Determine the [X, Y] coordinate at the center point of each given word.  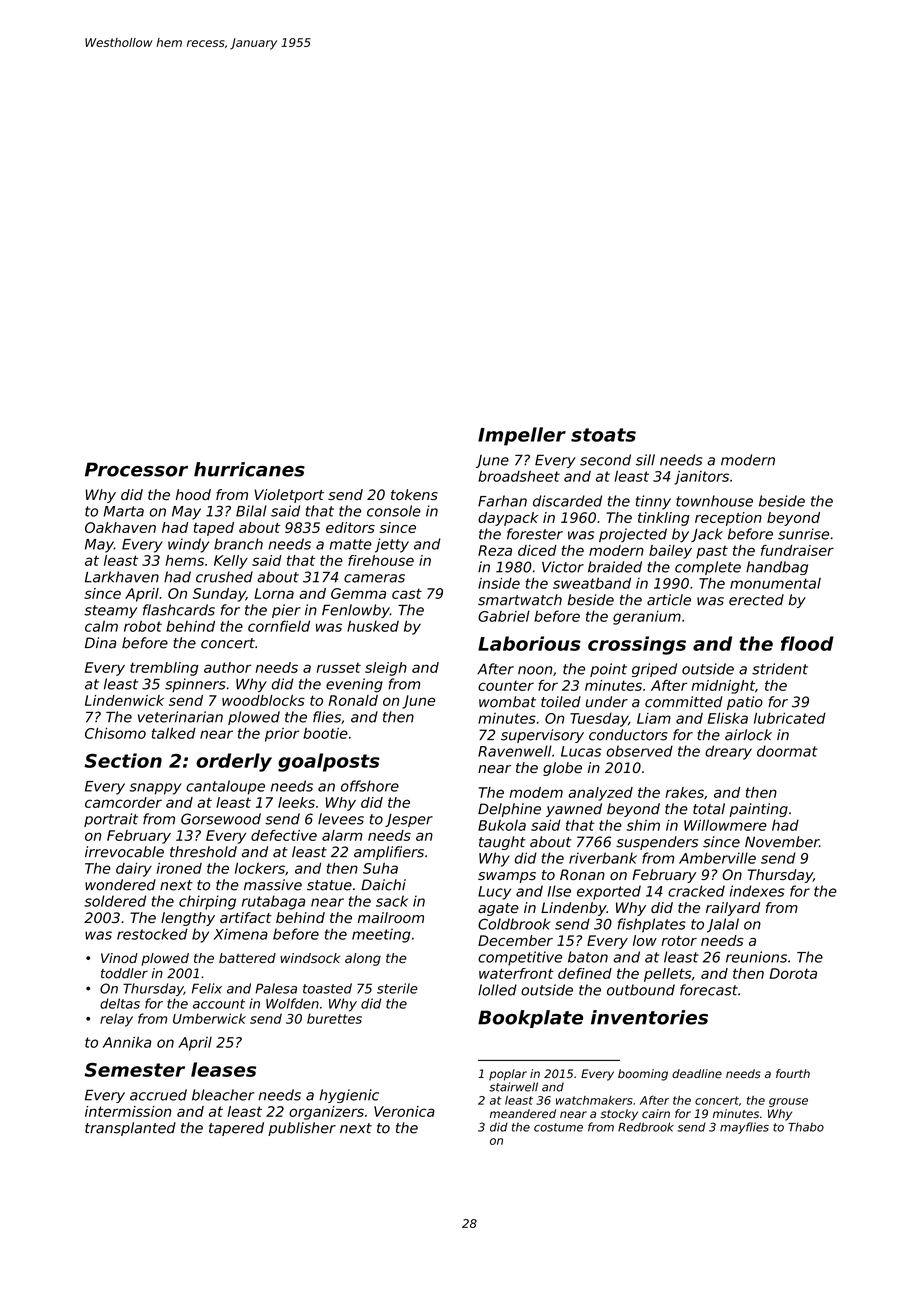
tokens [414, 495]
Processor [136, 469]
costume [558, 1127]
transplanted [130, 1129]
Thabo [806, 1127]
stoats [603, 435]
